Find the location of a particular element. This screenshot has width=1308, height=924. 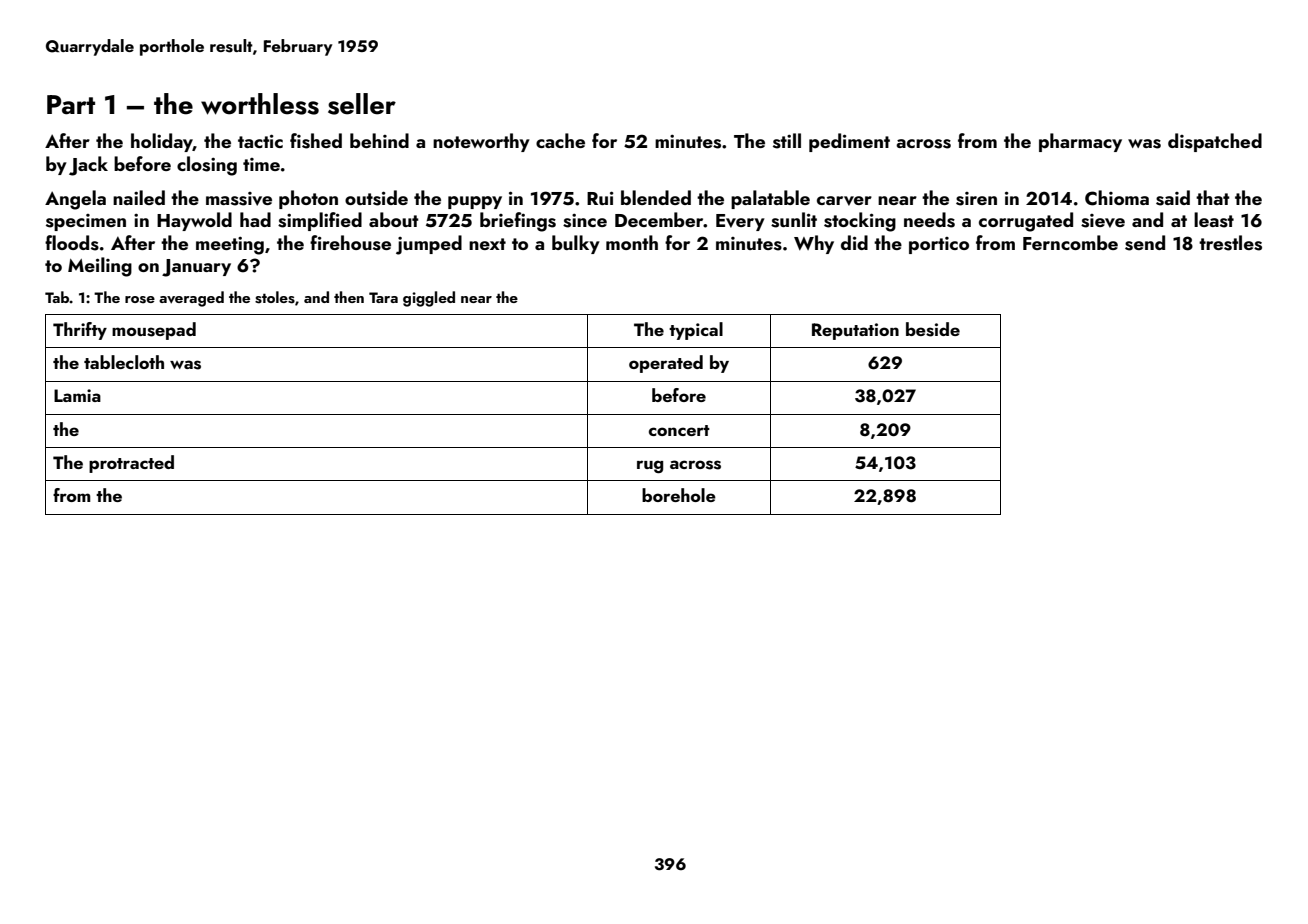

mousepad is located at coordinates (154, 331).
